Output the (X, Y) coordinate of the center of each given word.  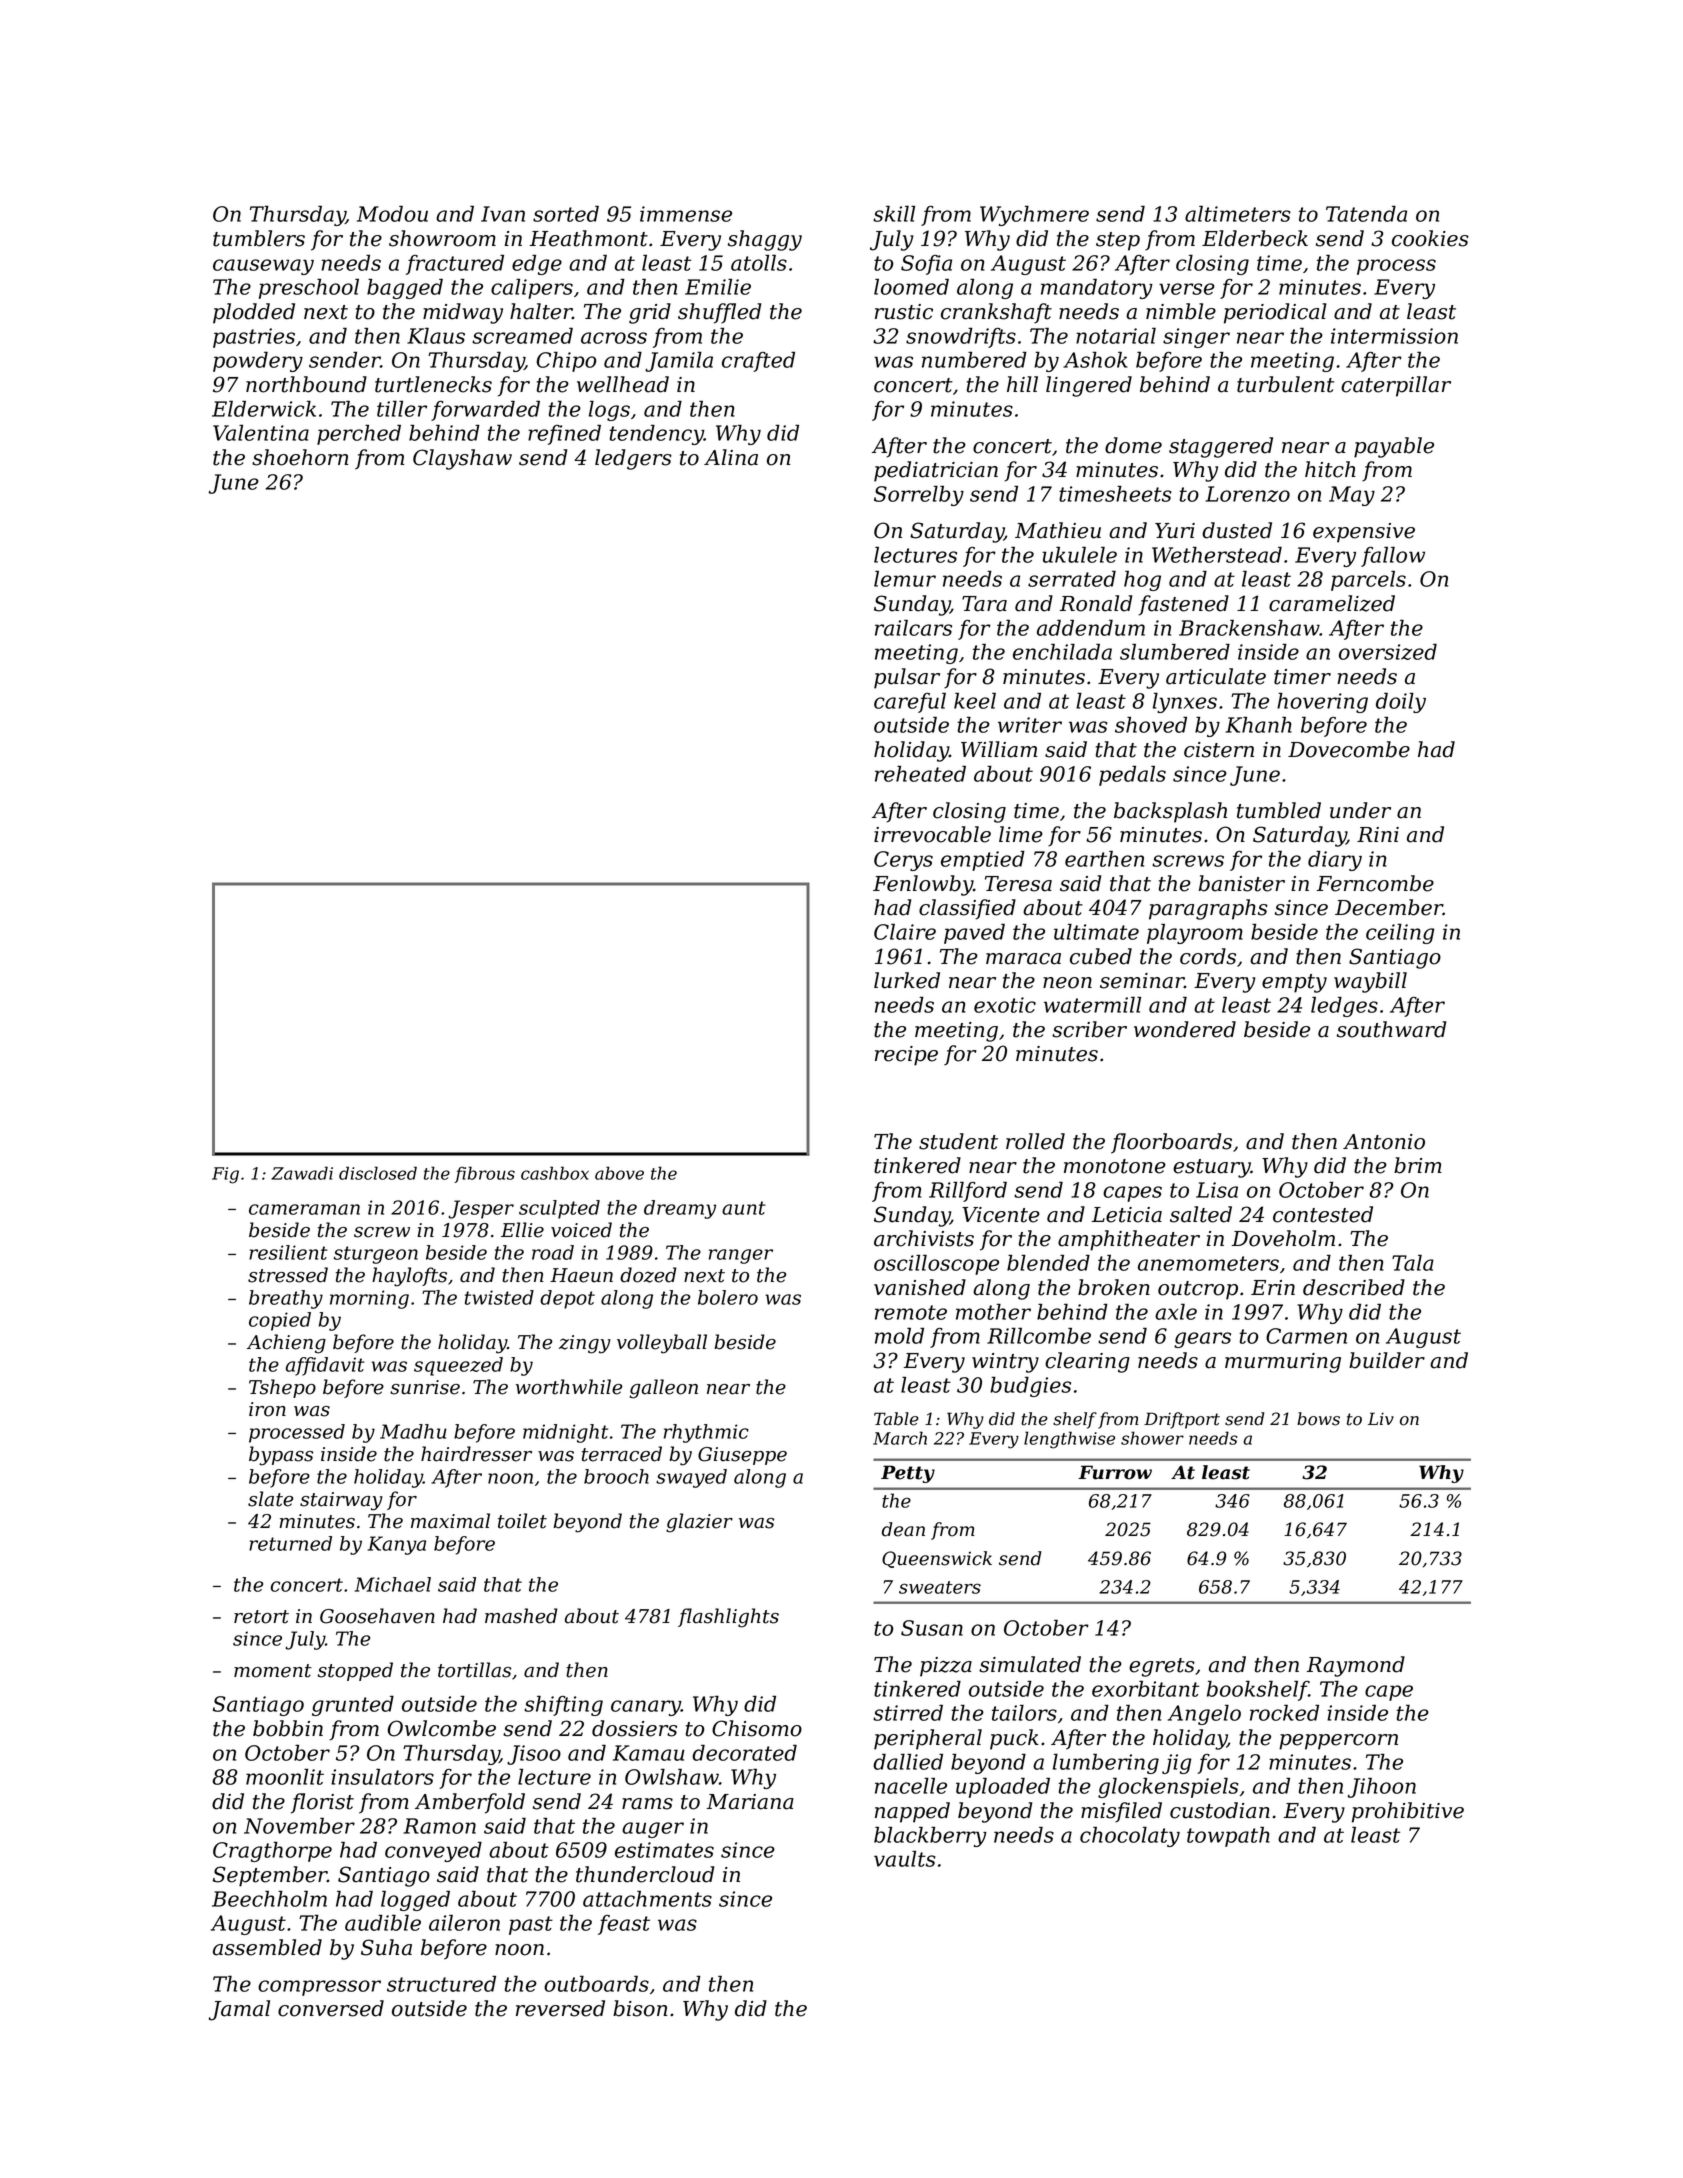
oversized (1388, 652)
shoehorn (300, 457)
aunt (744, 1208)
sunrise (425, 1387)
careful (910, 702)
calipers (532, 288)
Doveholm (1283, 1238)
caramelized (1332, 603)
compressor (319, 1988)
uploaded (1003, 1787)
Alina (731, 457)
